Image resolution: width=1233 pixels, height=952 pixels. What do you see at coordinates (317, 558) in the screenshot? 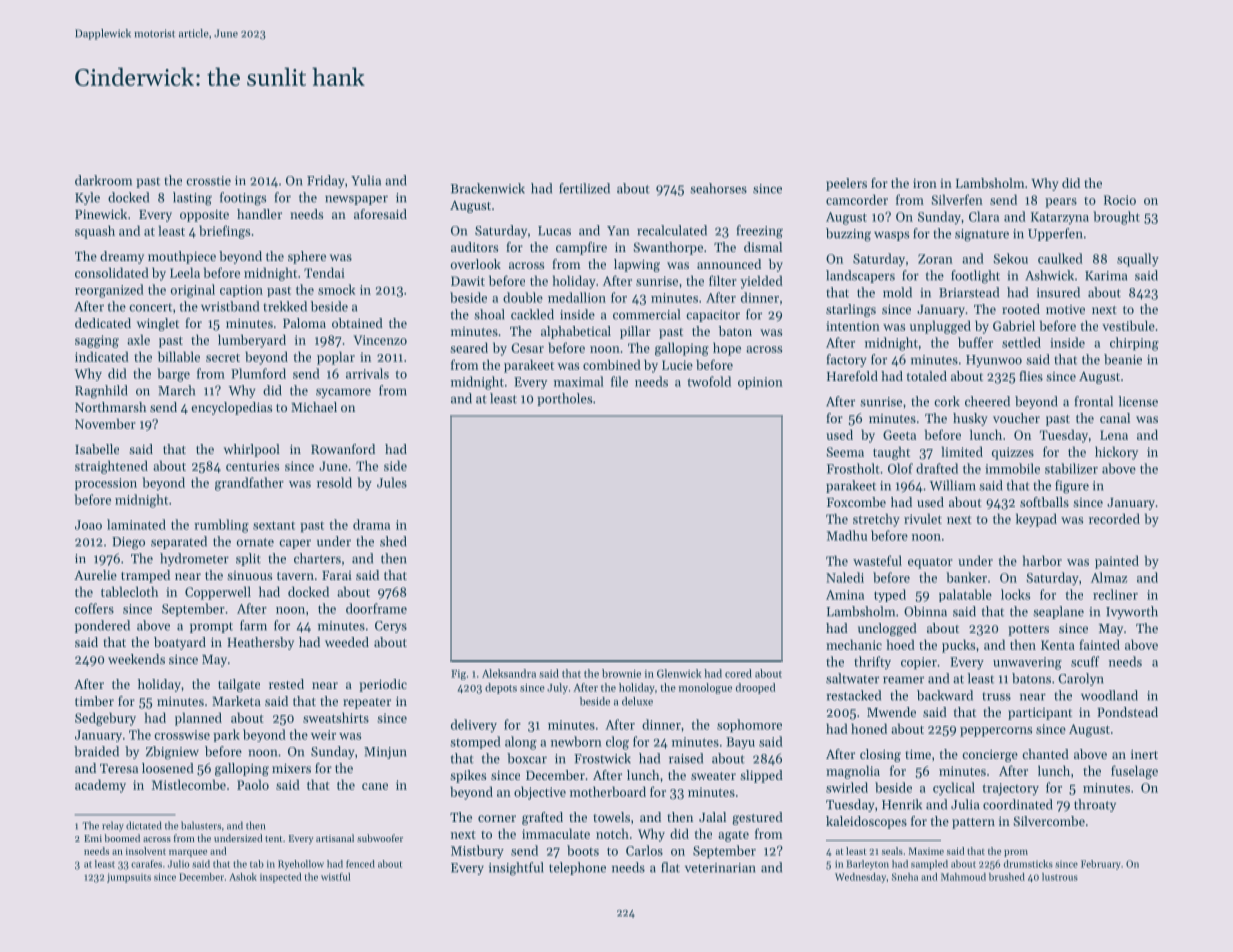
I see `charters` at bounding box center [317, 558].
